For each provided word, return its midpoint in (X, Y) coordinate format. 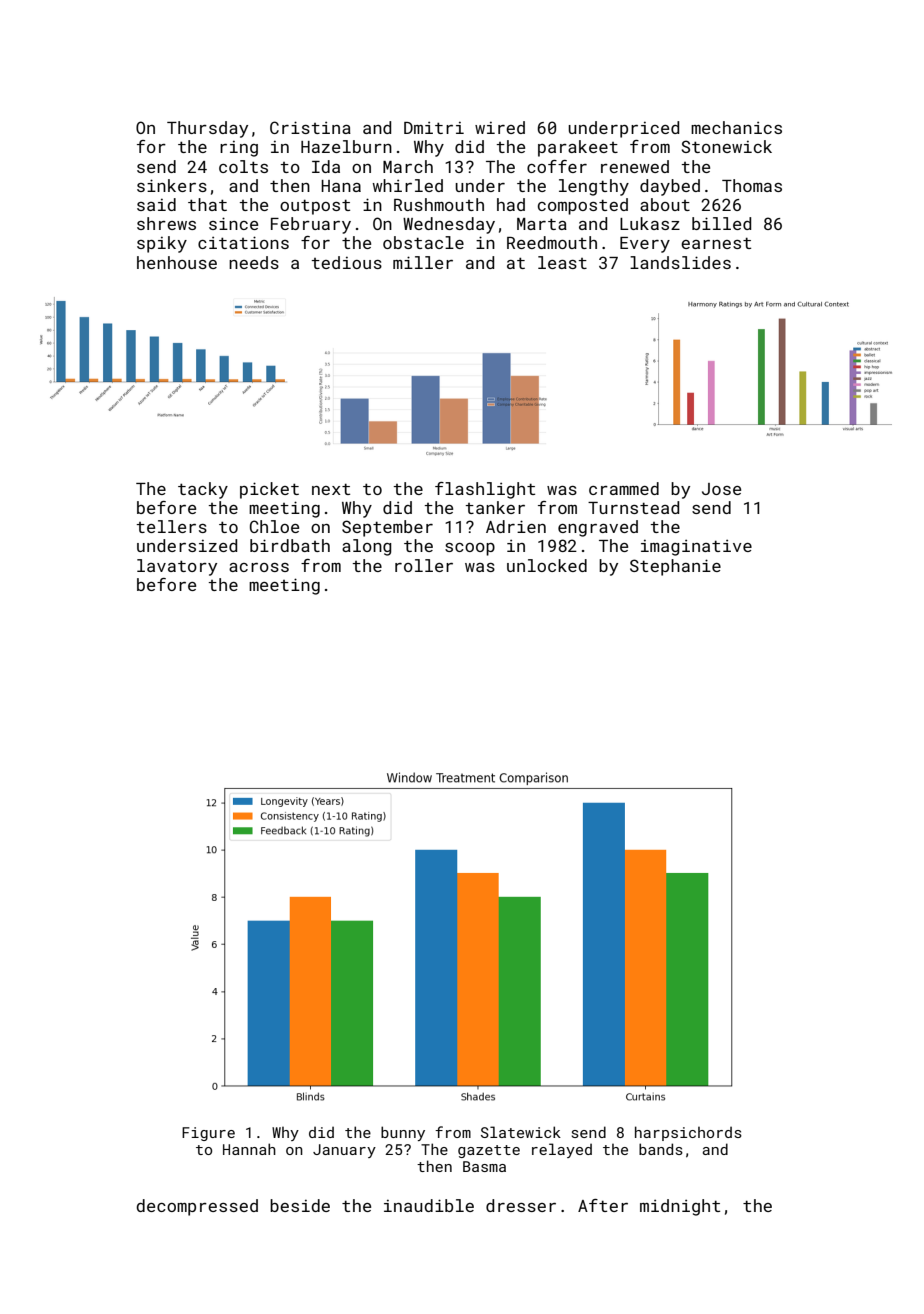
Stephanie (675, 567)
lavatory (177, 567)
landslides (680, 262)
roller (424, 565)
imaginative (696, 548)
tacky (203, 490)
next (331, 489)
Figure (208, 1134)
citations (243, 242)
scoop (470, 549)
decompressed (197, 1207)
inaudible (429, 1205)
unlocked (547, 565)
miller (423, 262)
